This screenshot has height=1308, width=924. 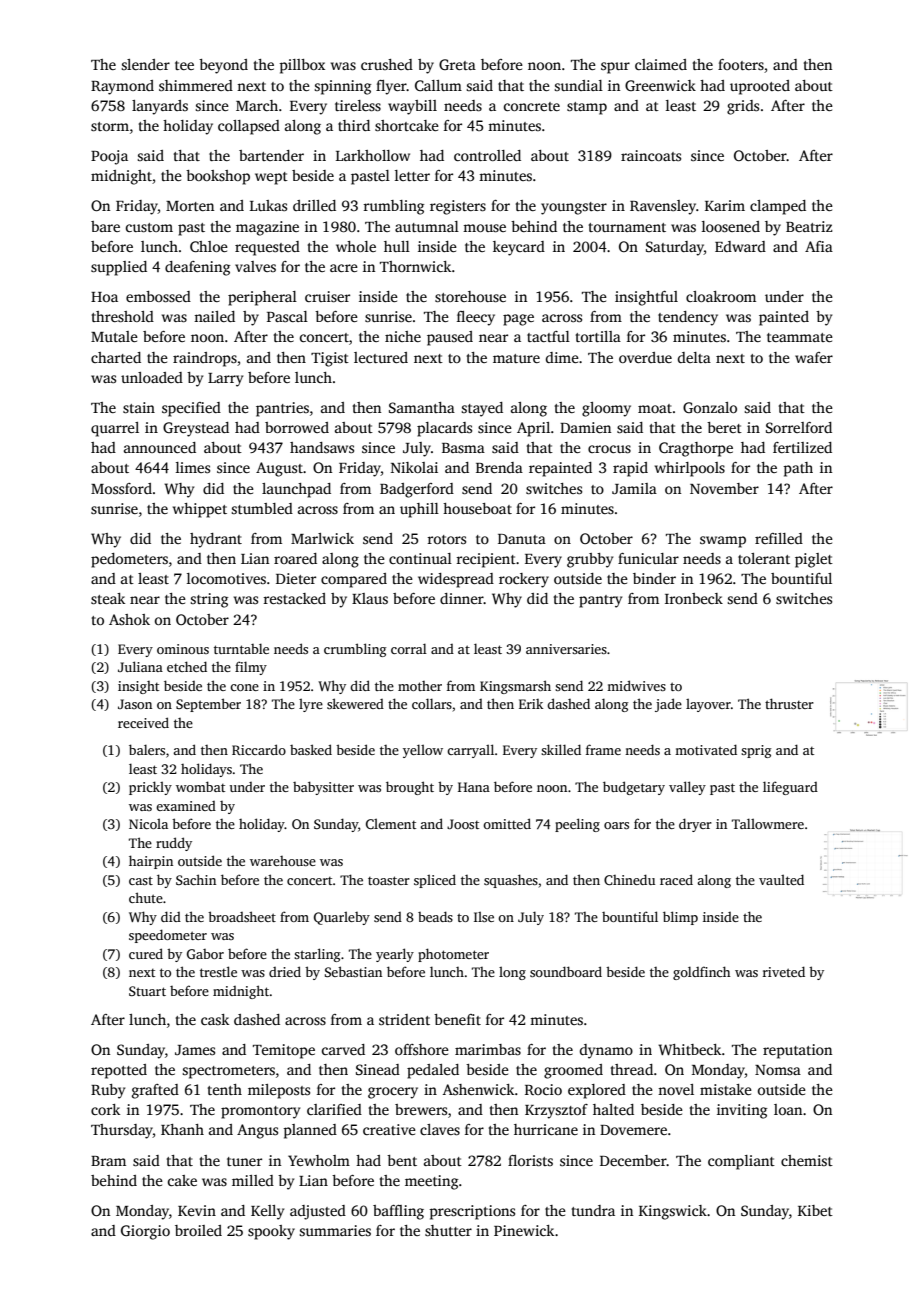 I want to click on footers, so click(x=741, y=64).
